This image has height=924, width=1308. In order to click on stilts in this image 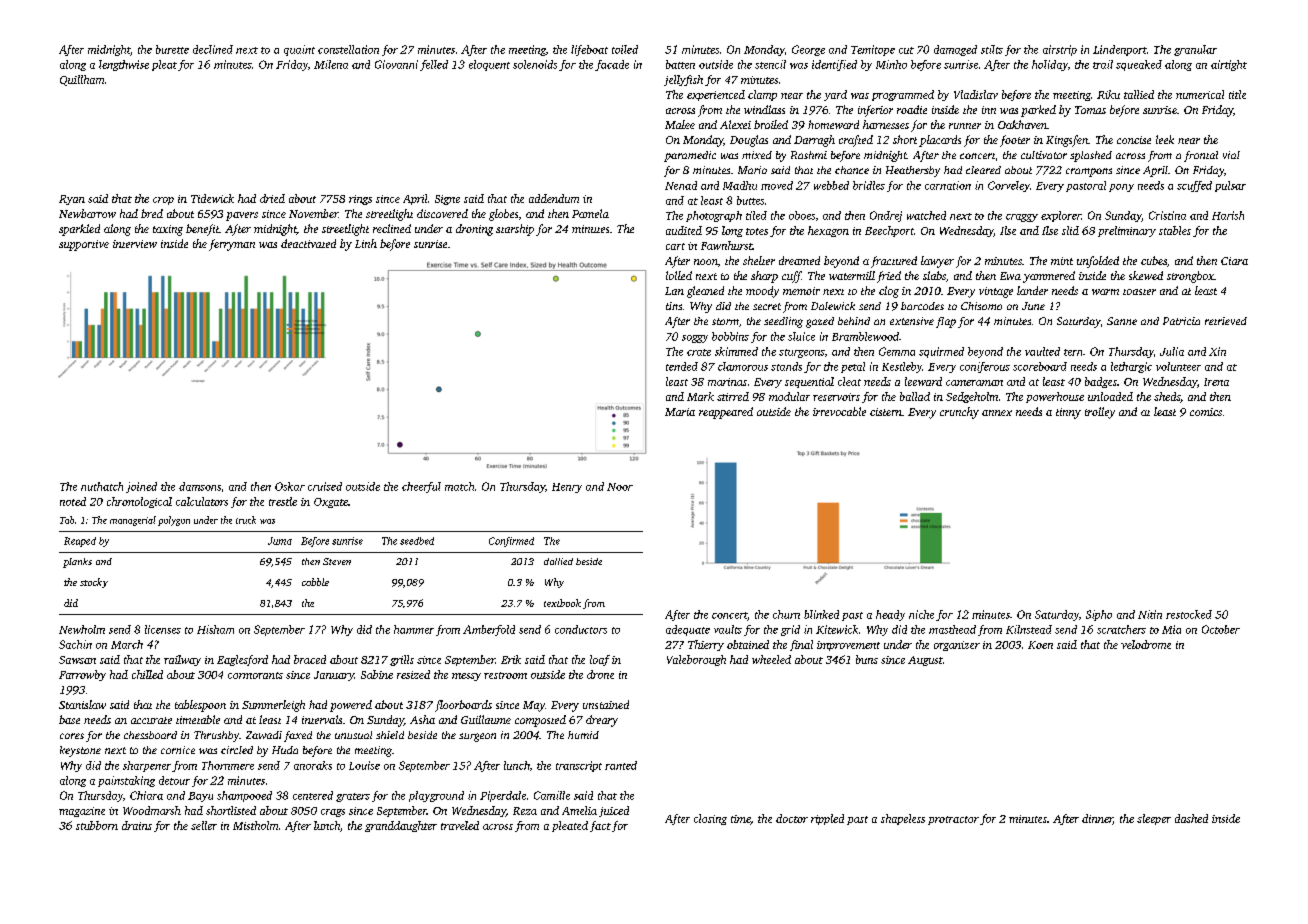, I will do `click(992, 49)`.
